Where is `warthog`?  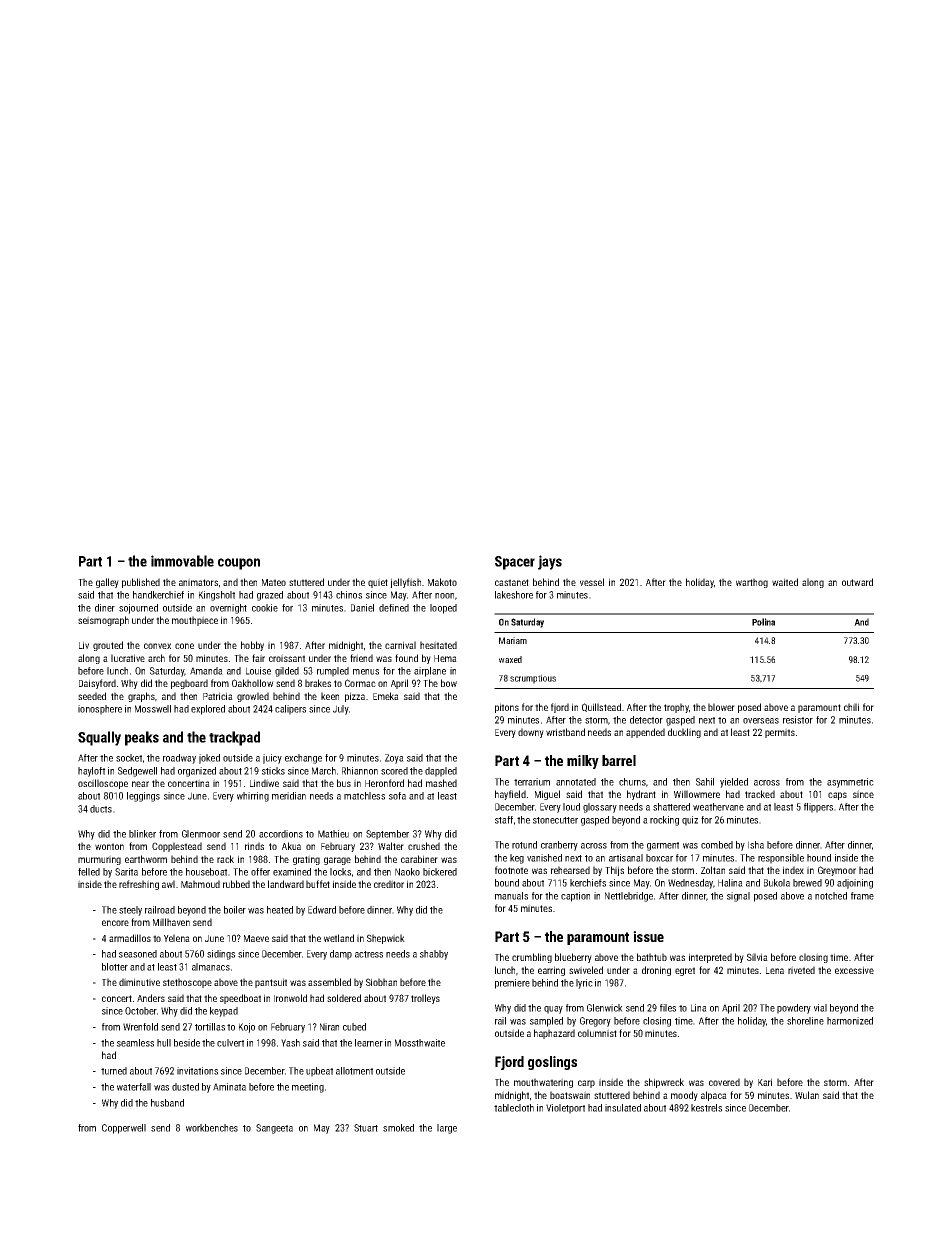 warthog is located at coordinates (752, 583).
